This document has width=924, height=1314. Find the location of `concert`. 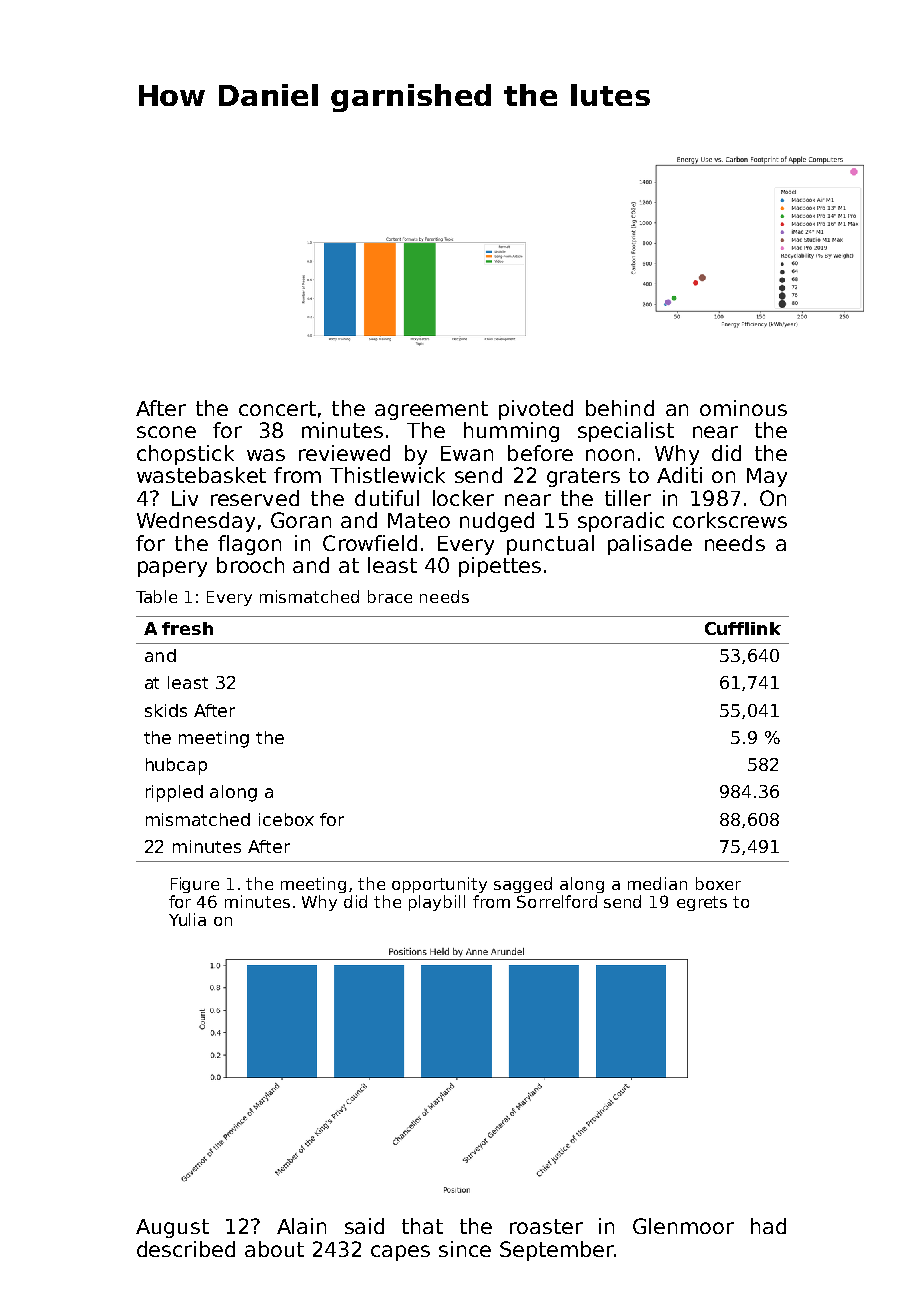

concert is located at coordinates (277, 408).
